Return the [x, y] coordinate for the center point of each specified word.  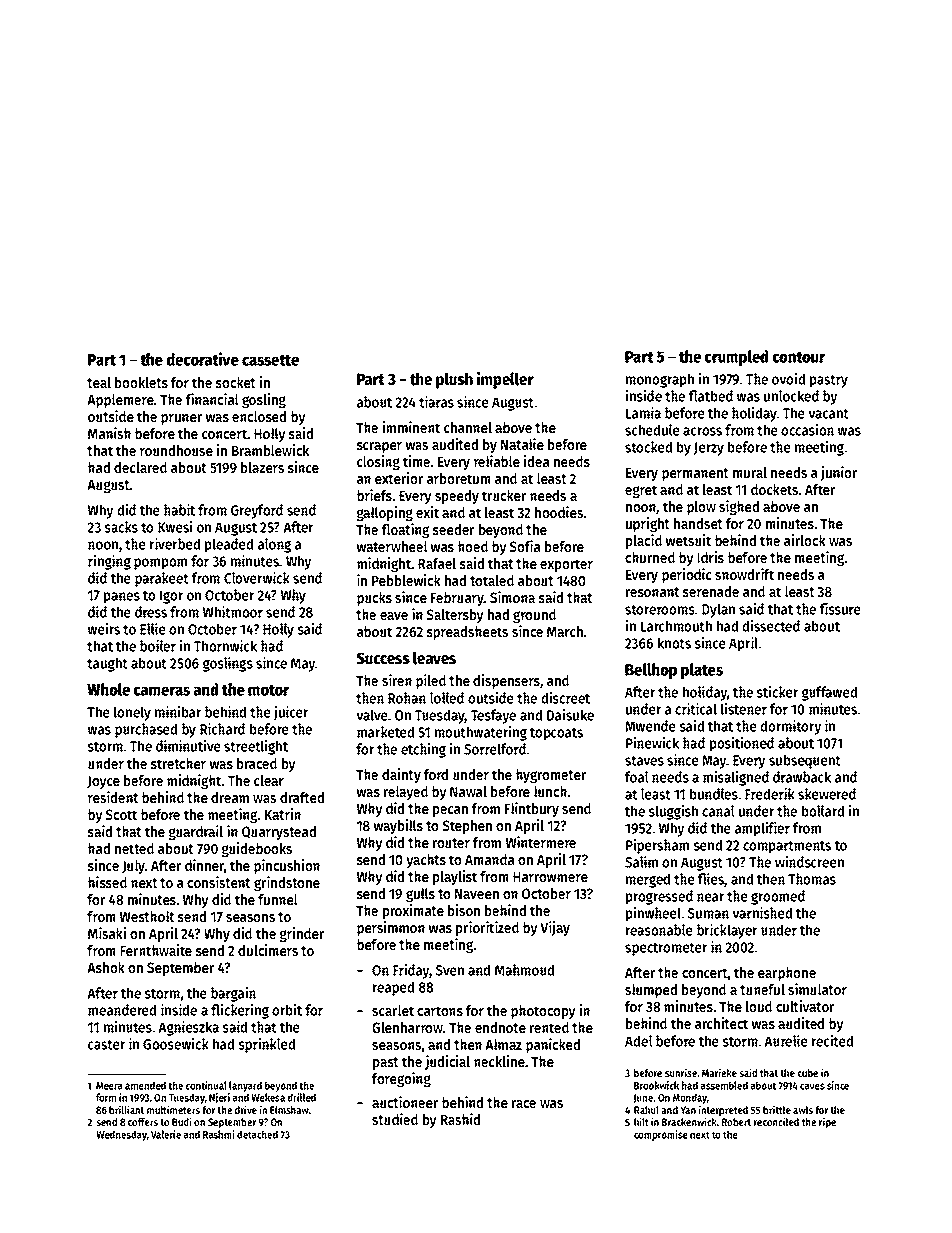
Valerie [166, 1134]
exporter [566, 565]
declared [140, 467]
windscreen [809, 862]
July [133, 867]
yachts [426, 861]
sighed [739, 507]
